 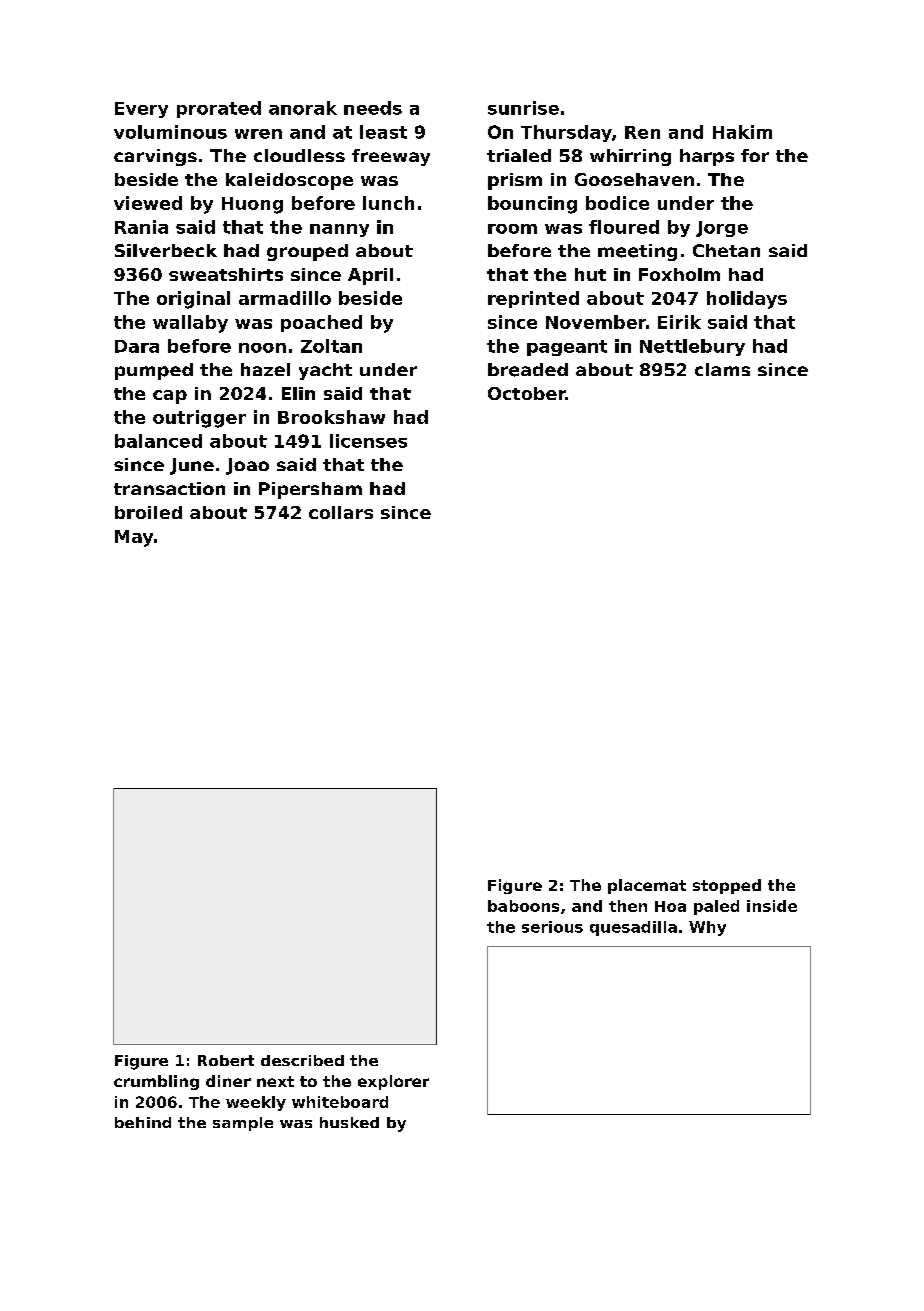 What do you see at coordinates (552, 927) in the image?
I see `serious` at bounding box center [552, 927].
